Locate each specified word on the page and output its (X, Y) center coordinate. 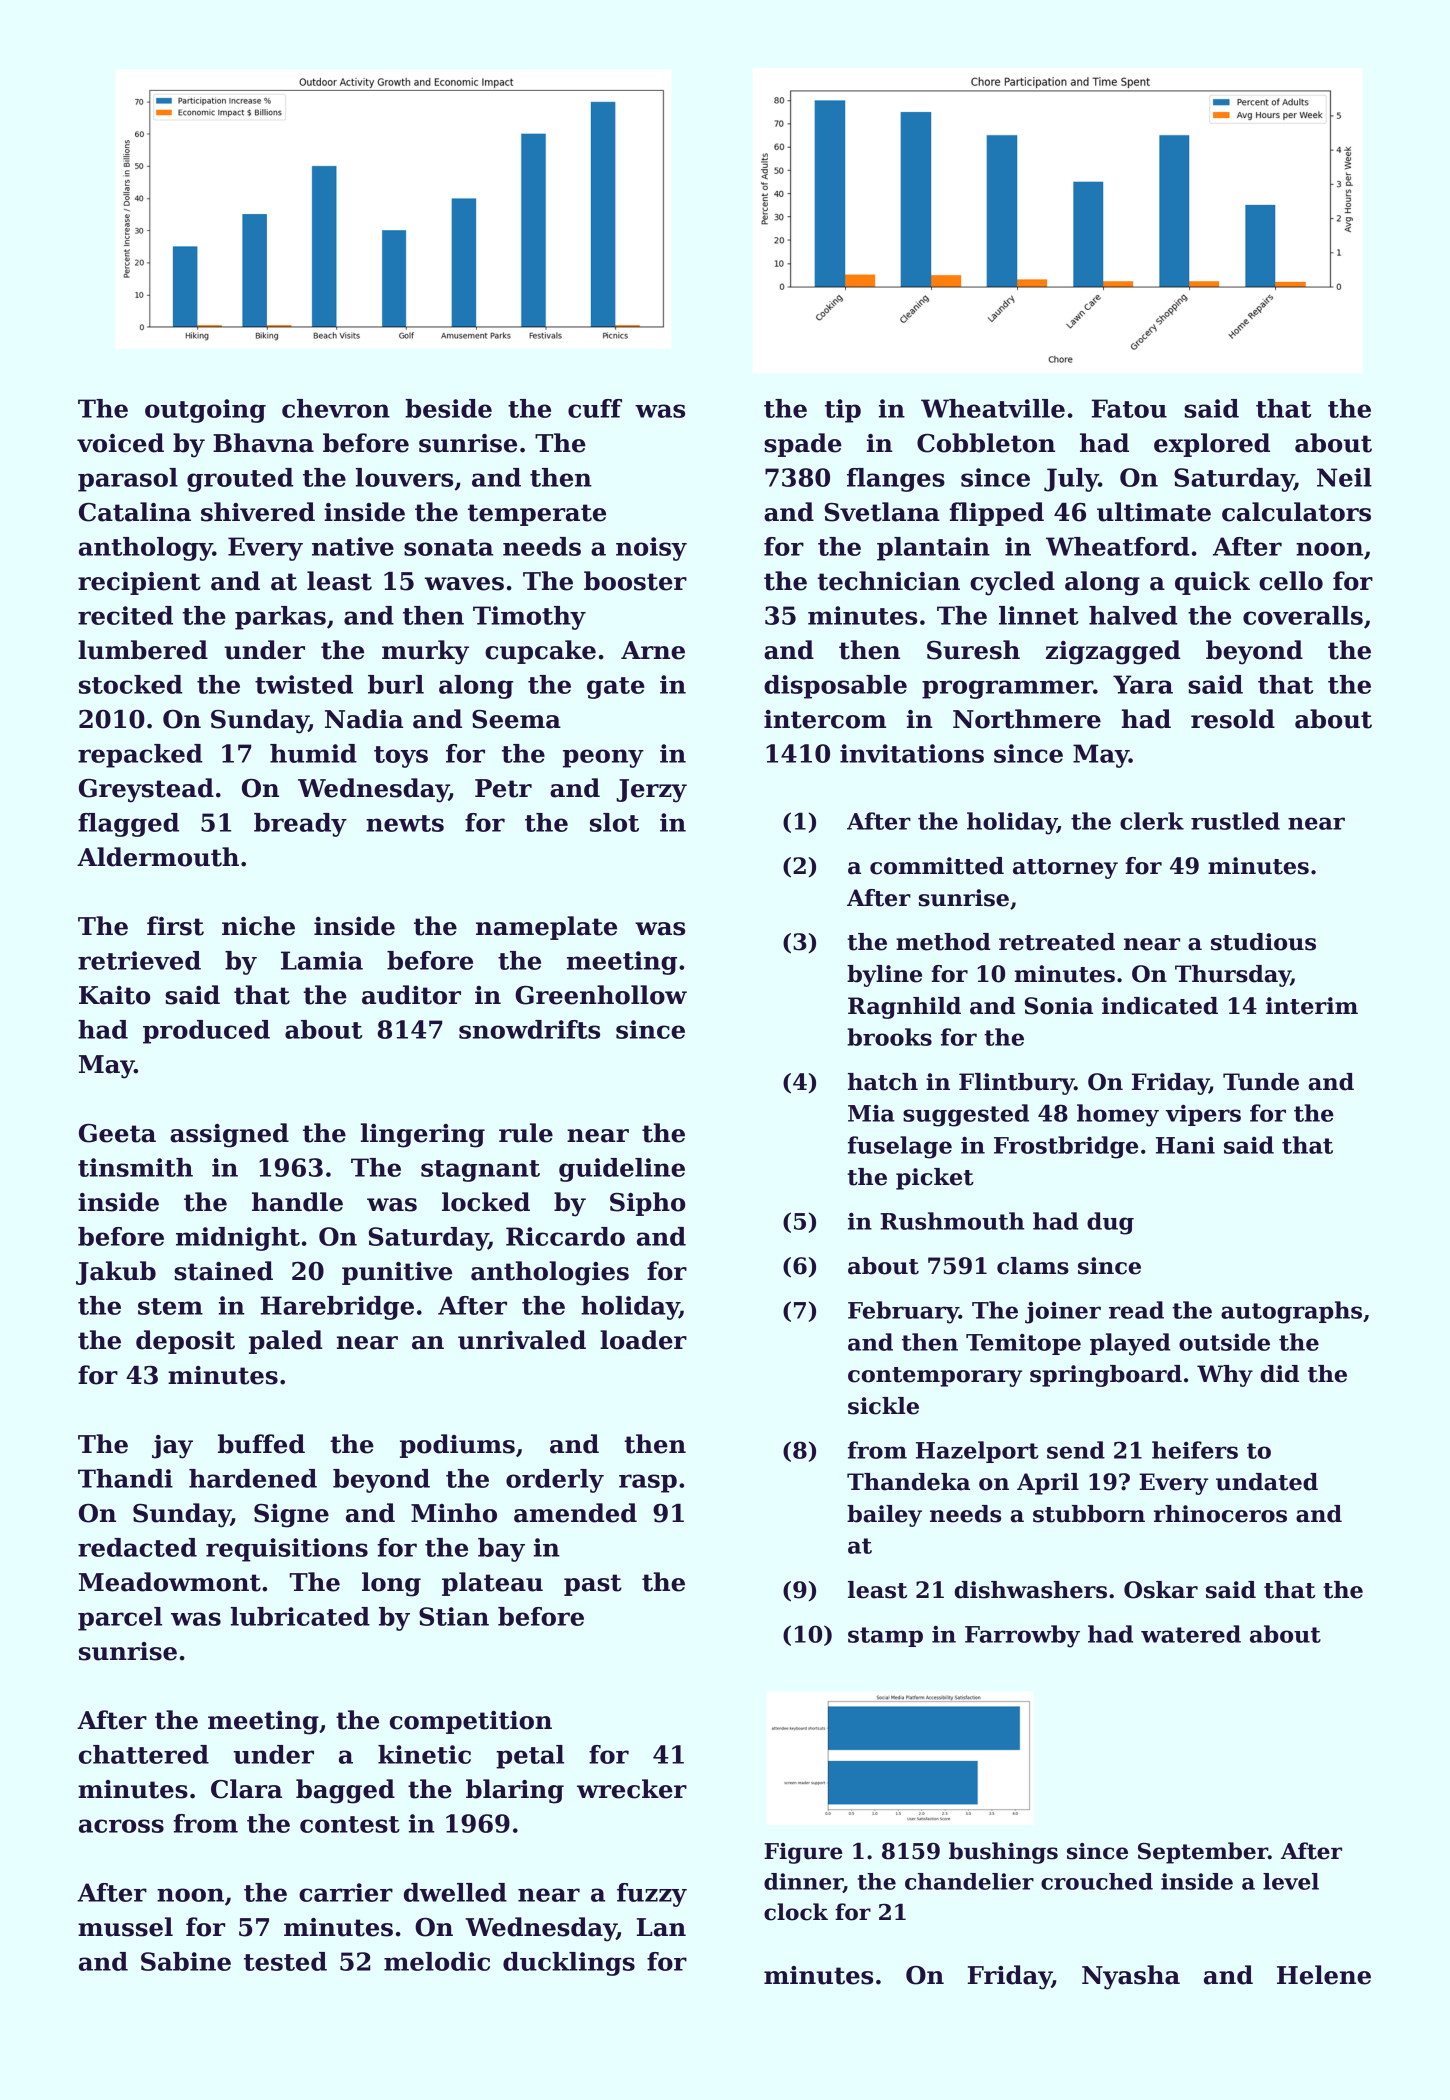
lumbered (143, 650)
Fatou (1129, 408)
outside (1224, 1342)
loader (643, 1340)
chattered (144, 1754)
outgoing (205, 411)
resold (1233, 719)
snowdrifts (529, 1029)
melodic (437, 1961)
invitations (912, 753)
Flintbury (1016, 1084)
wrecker (632, 1789)
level (1291, 1881)
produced (206, 1032)
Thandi (125, 1478)
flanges (896, 480)
